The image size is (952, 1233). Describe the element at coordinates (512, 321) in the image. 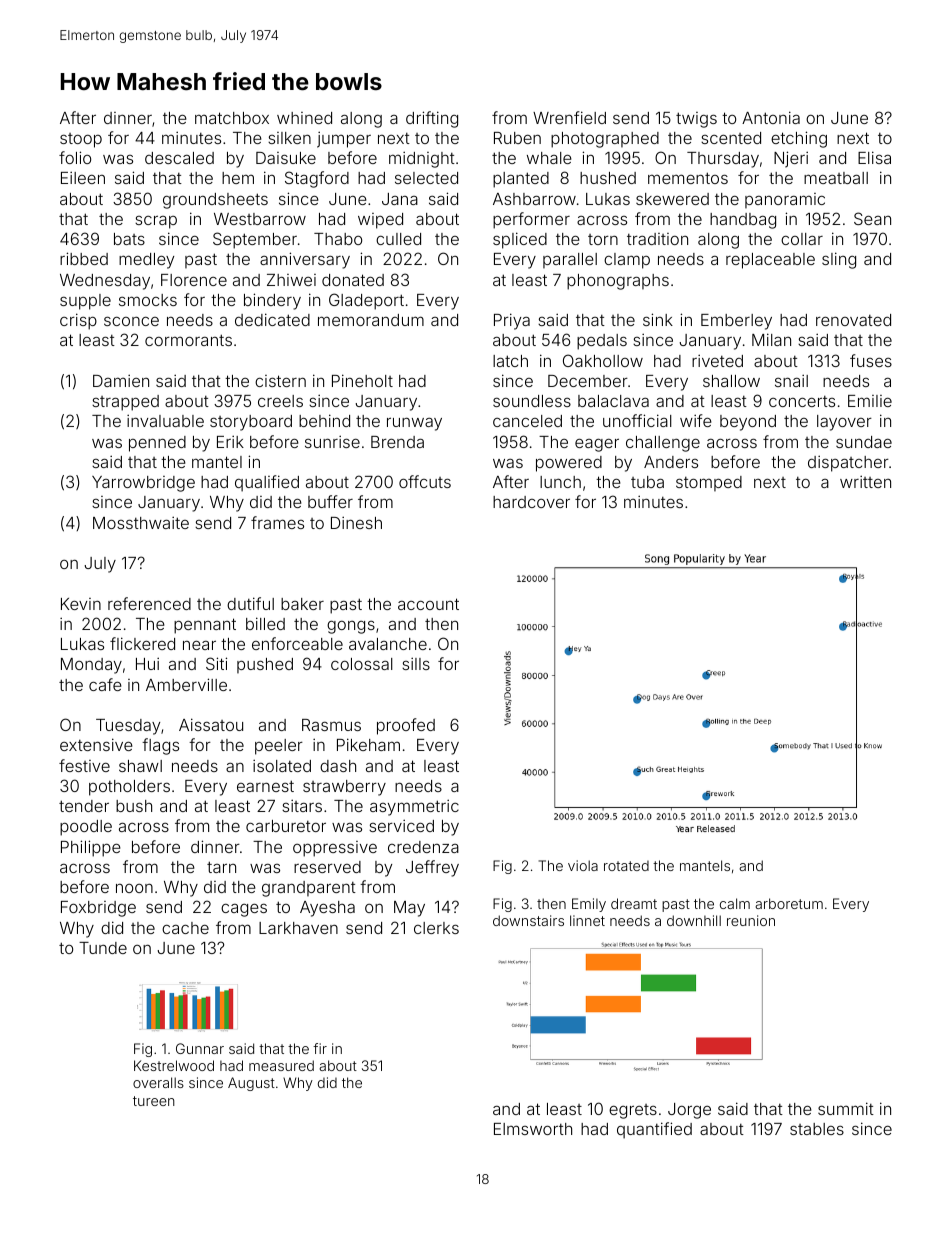

I see `Priya` at that location.
